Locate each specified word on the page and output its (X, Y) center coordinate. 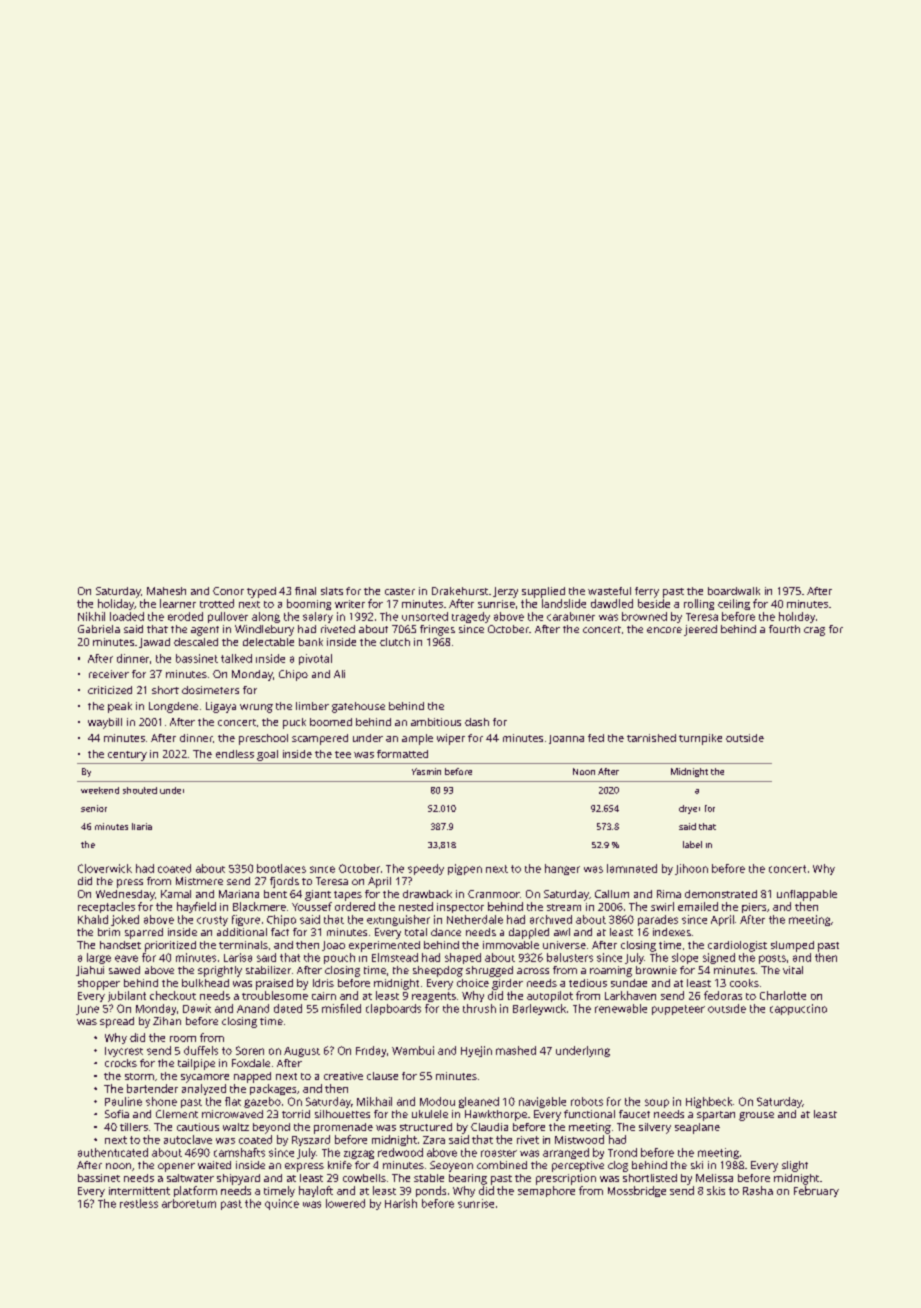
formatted (402, 754)
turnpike (700, 739)
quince (282, 1204)
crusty (212, 921)
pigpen (465, 869)
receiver (109, 674)
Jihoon (691, 869)
